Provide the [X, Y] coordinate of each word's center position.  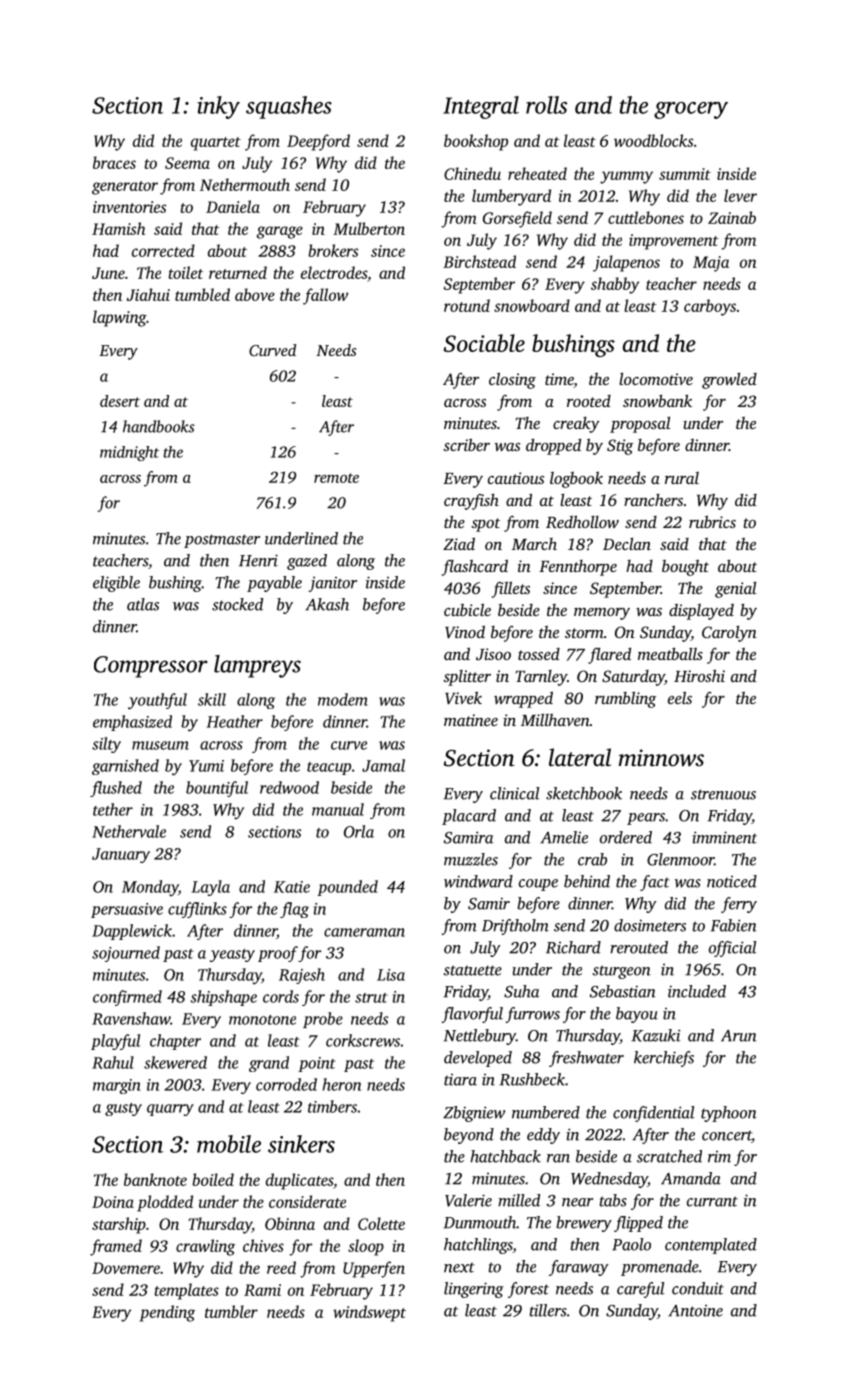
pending [167, 1313]
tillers [548, 1310]
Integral [481, 107]
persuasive [127, 910]
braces [114, 162]
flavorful [472, 1015]
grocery [691, 110]
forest [528, 1290]
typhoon [729, 1114]
